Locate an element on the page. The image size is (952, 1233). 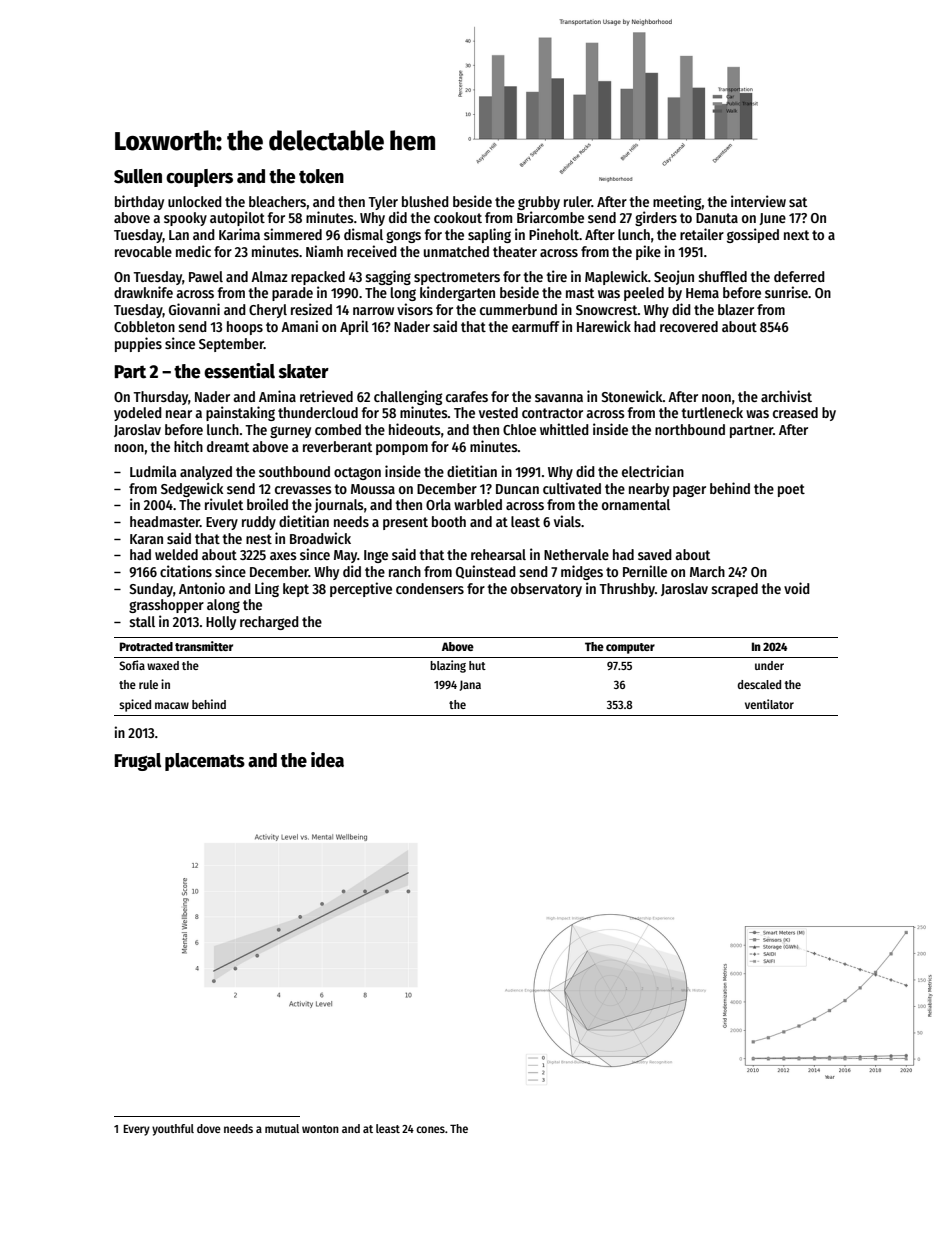
saved is located at coordinates (655, 554).
